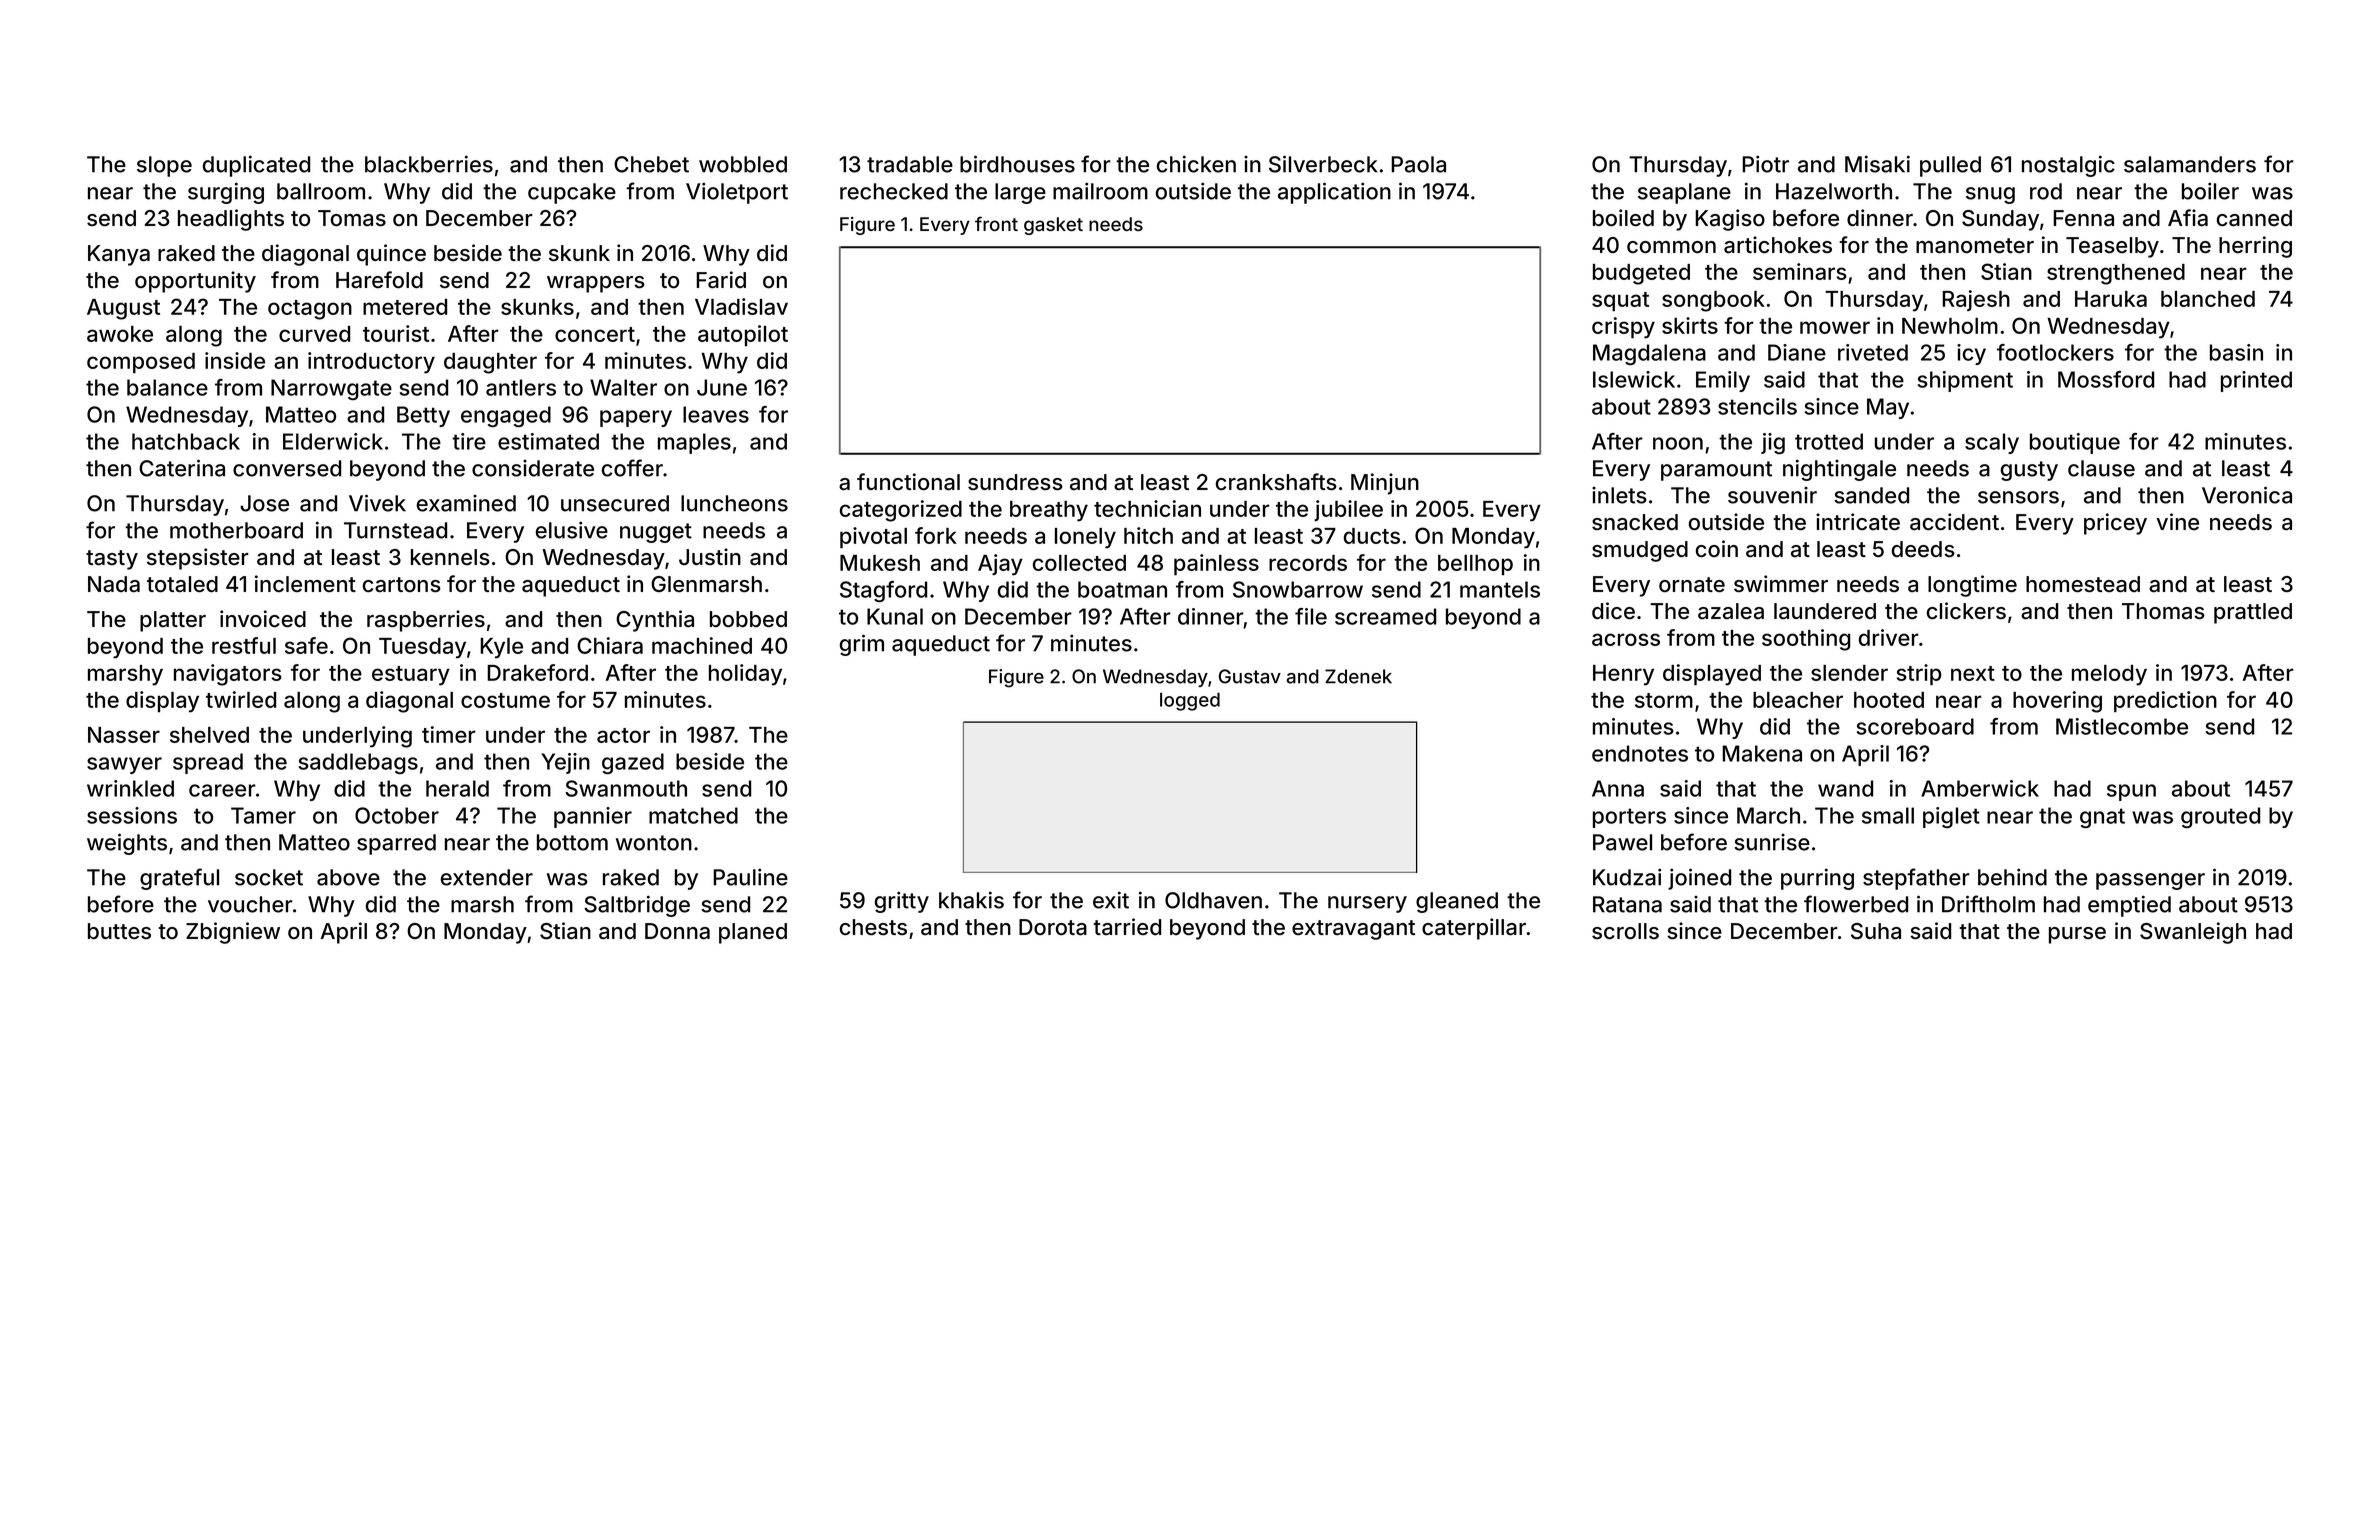 The width and height of the page is (2380, 1540). I want to click on Narrowgate, so click(331, 389).
